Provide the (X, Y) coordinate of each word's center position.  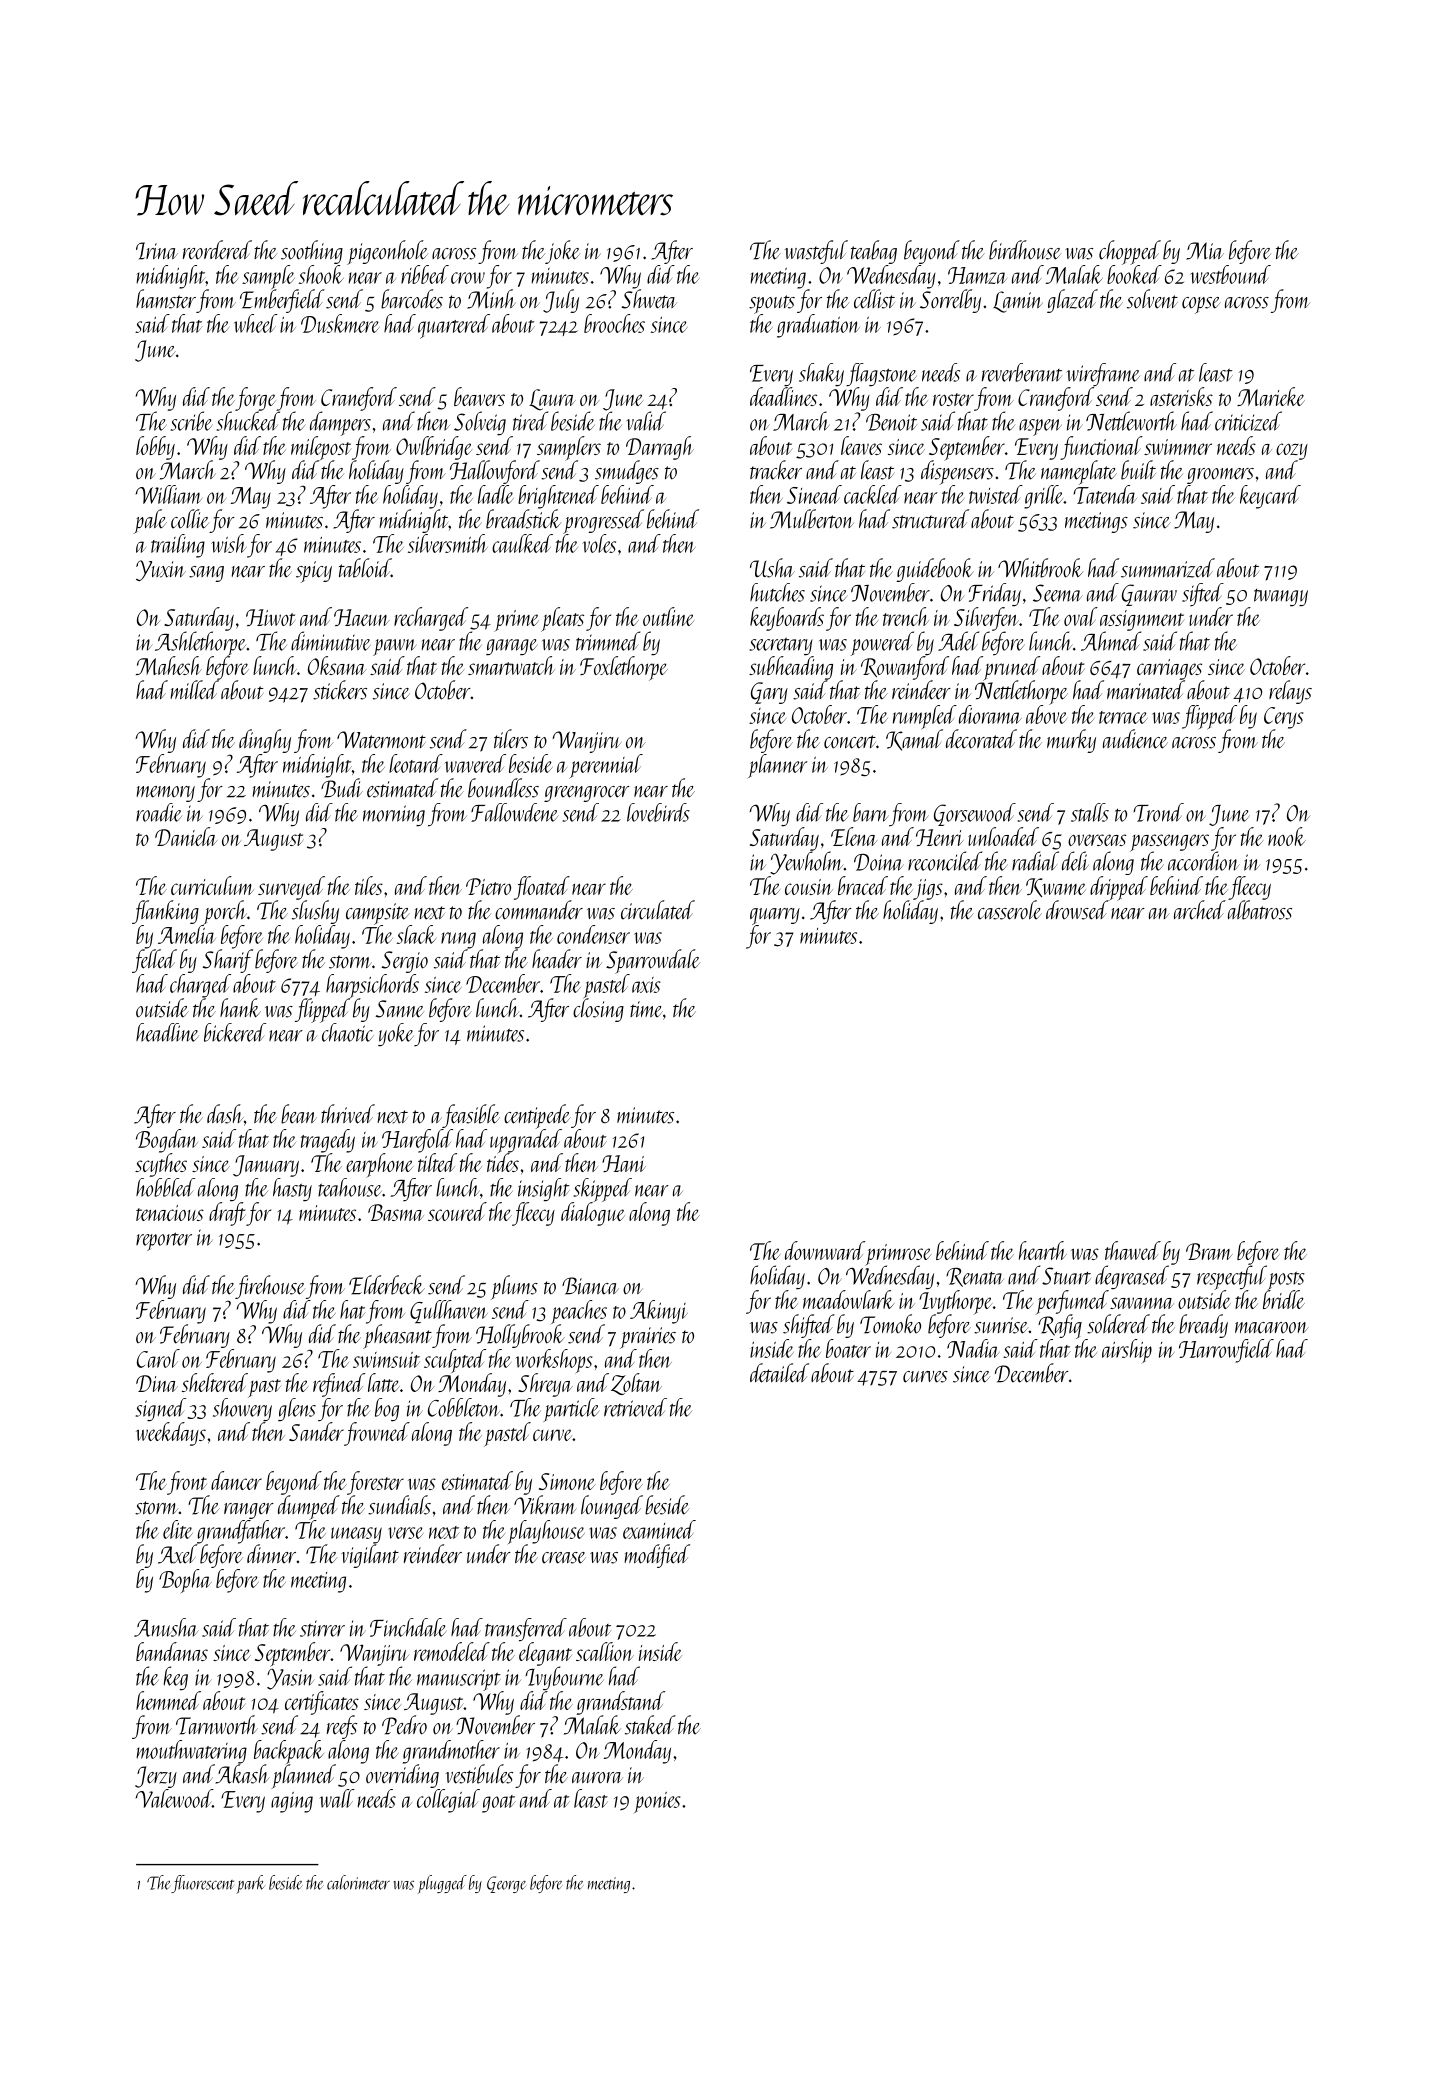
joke (562, 252)
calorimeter (358, 1882)
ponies (657, 1802)
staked (650, 1725)
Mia (1205, 251)
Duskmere (340, 323)
